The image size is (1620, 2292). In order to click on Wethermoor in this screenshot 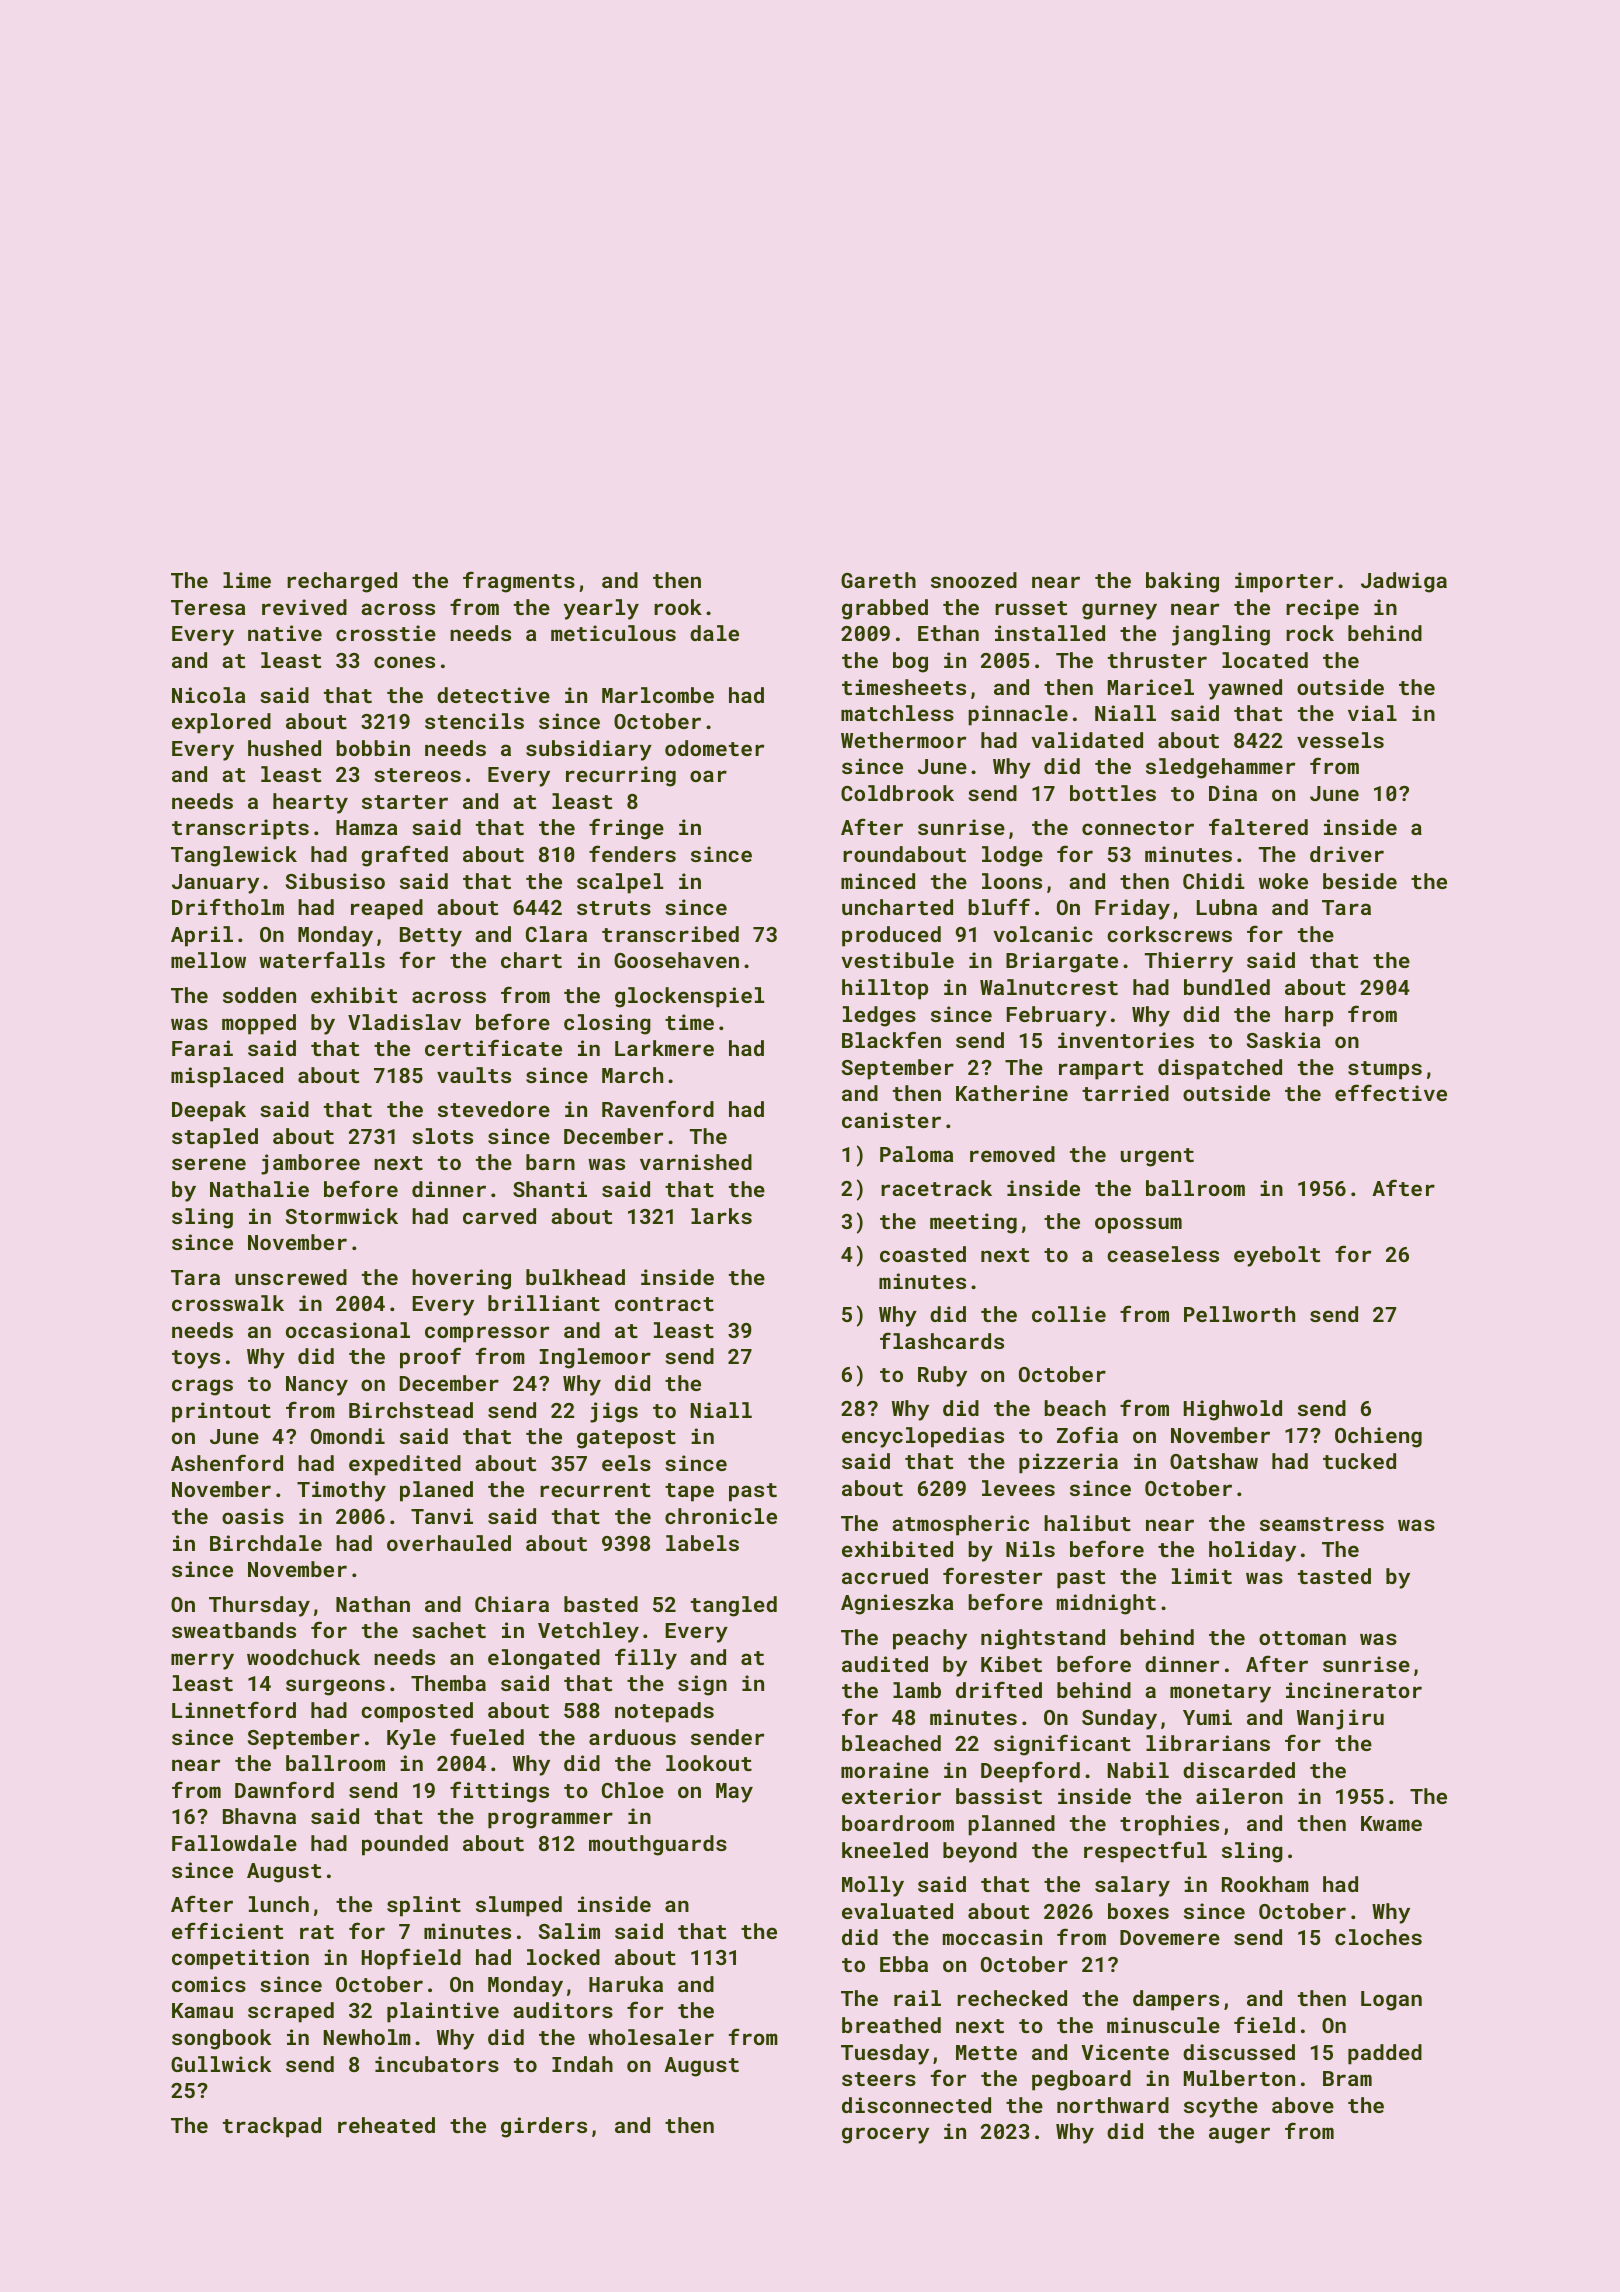, I will do `click(903, 740)`.
